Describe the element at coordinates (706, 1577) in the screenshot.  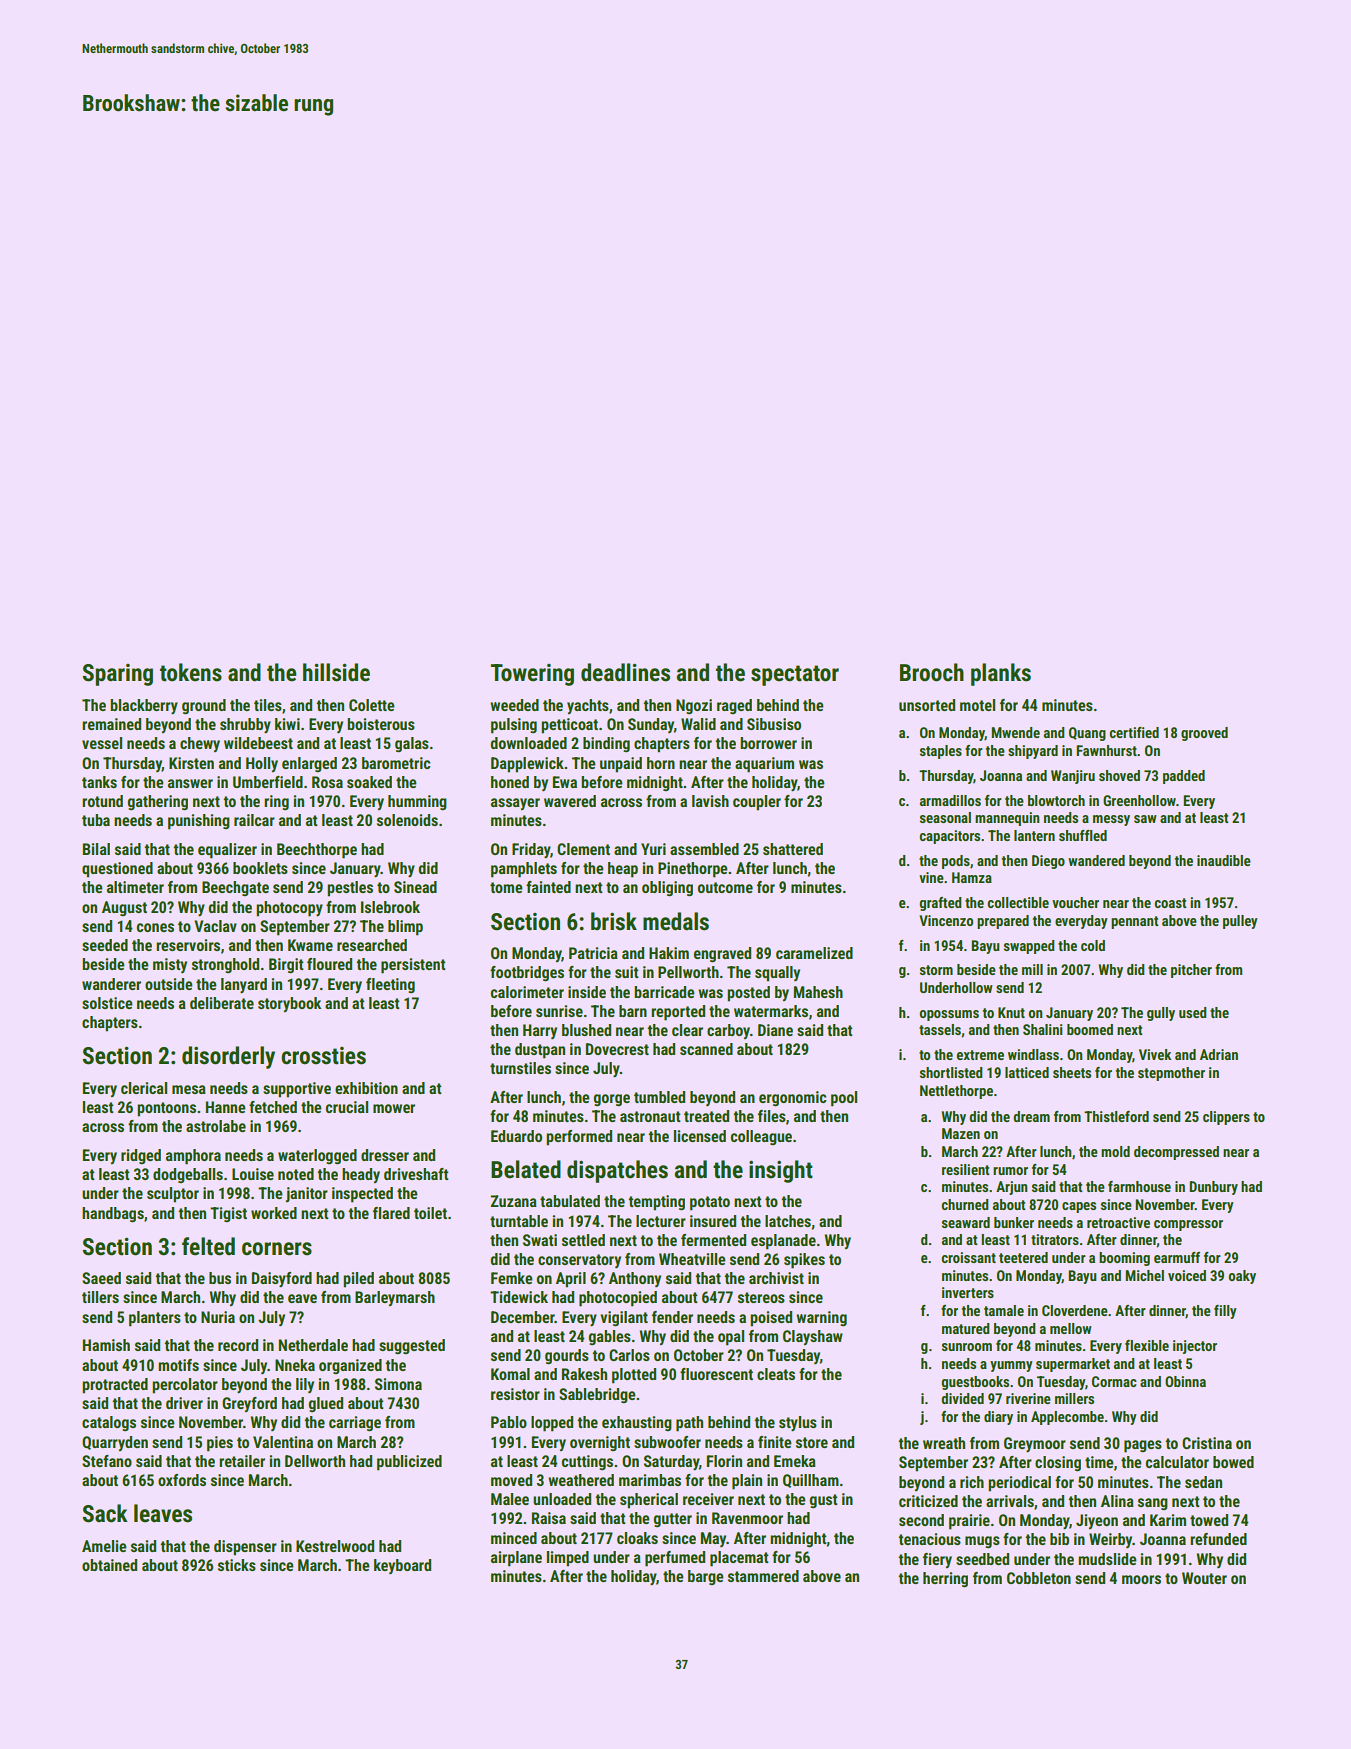
I see `barge` at that location.
